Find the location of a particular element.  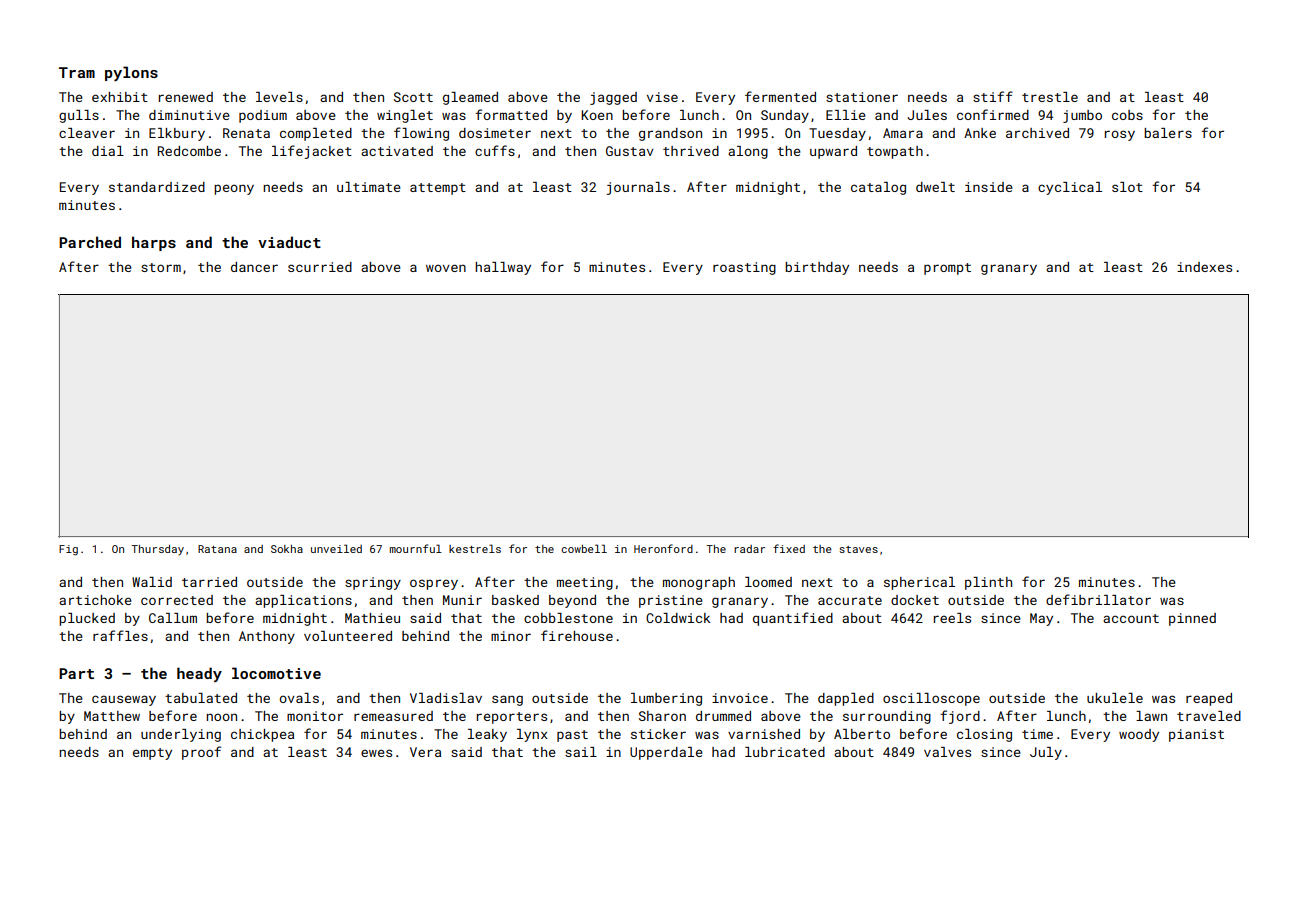

pinned is located at coordinates (1192, 619).
